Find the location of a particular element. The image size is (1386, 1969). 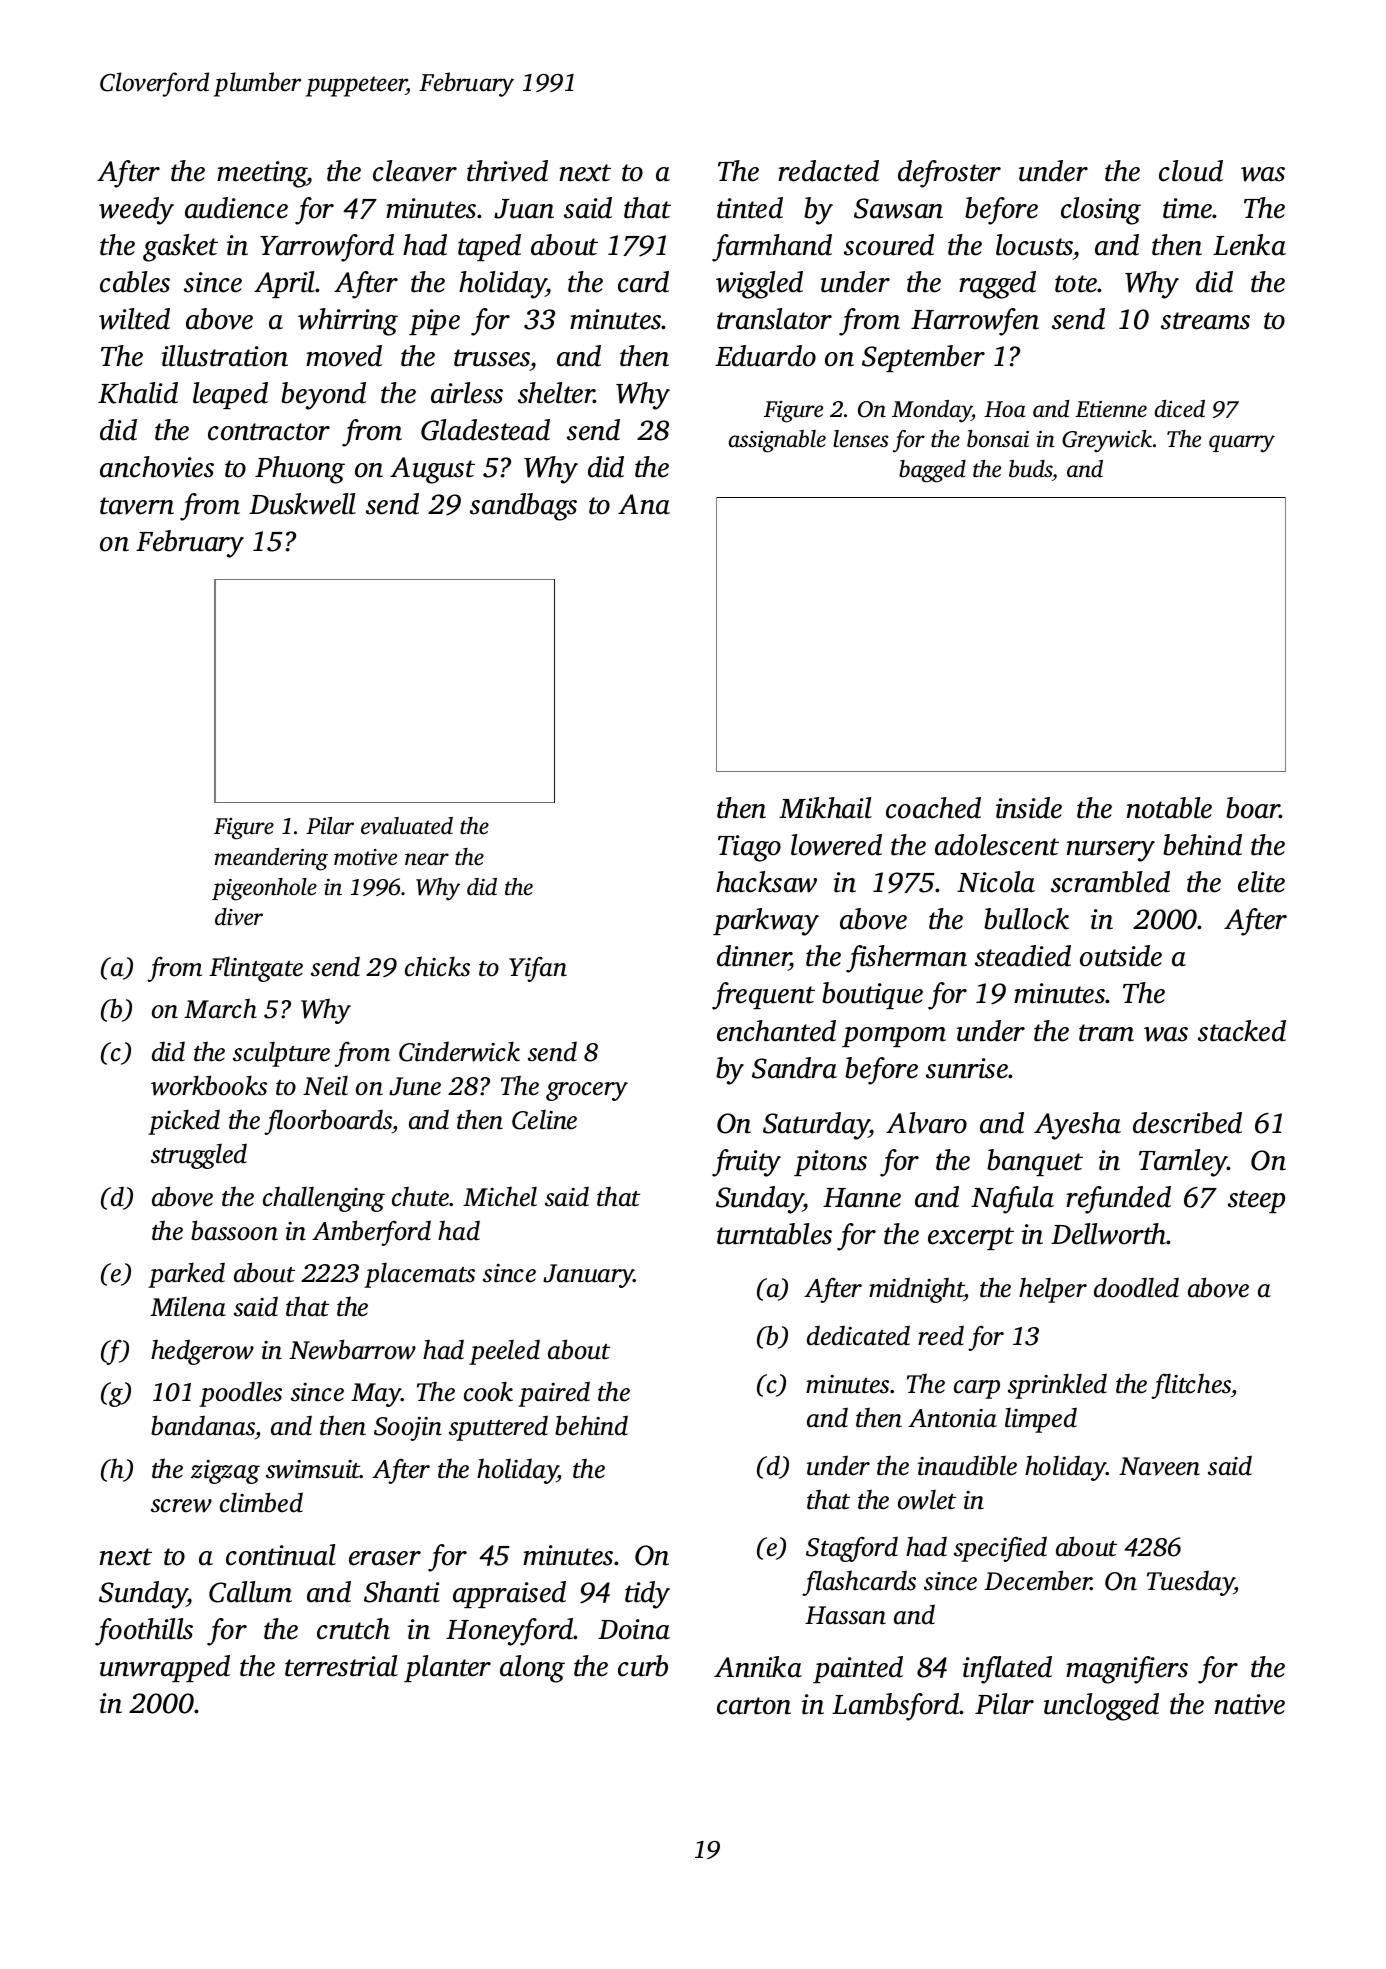

grocery is located at coordinates (587, 1091).
